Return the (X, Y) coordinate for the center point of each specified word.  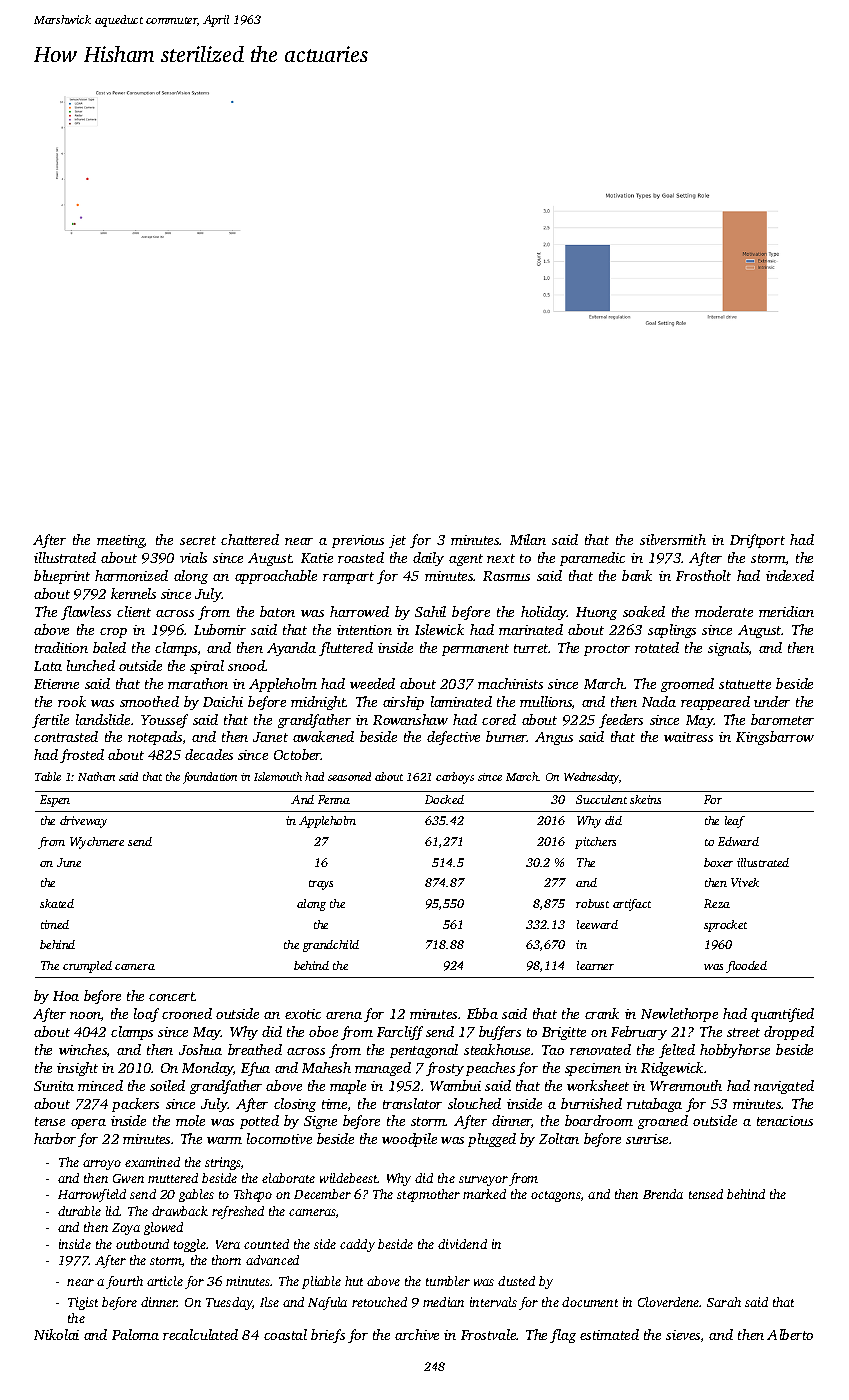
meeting (121, 541)
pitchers (595, 843)
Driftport (757, 541)
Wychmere (97, 843)
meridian (786, 611)
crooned (187, 1013)
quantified (782, 1015)
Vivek (745, 882)
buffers (500, 1033)
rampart (348, 578)
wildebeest (349, 1178)
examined (152, 1162)
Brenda (663, 1194)
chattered (250, 539)
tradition (61, 647)
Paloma (135, 1334)
